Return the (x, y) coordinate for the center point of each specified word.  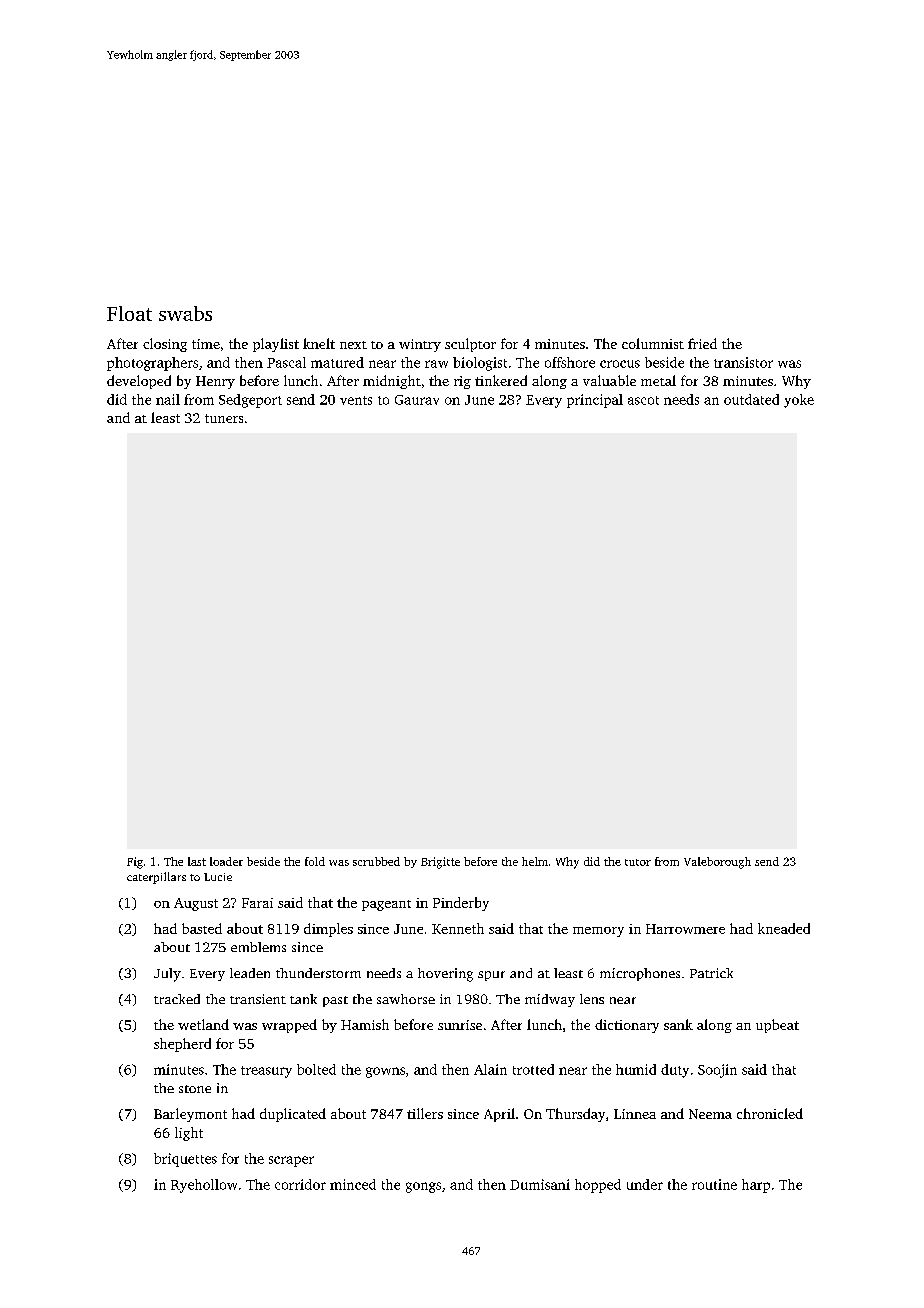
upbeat (777, 1026)
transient (258, 999)
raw (436, 364)
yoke (799, 401)
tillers (425, 1113)
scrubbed (376, 861)
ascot (643, 400)
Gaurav (417, 400)
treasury (266, 1072)
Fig (135, 863)
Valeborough (717, 863)
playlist (276, 345)
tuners (224, 418)
